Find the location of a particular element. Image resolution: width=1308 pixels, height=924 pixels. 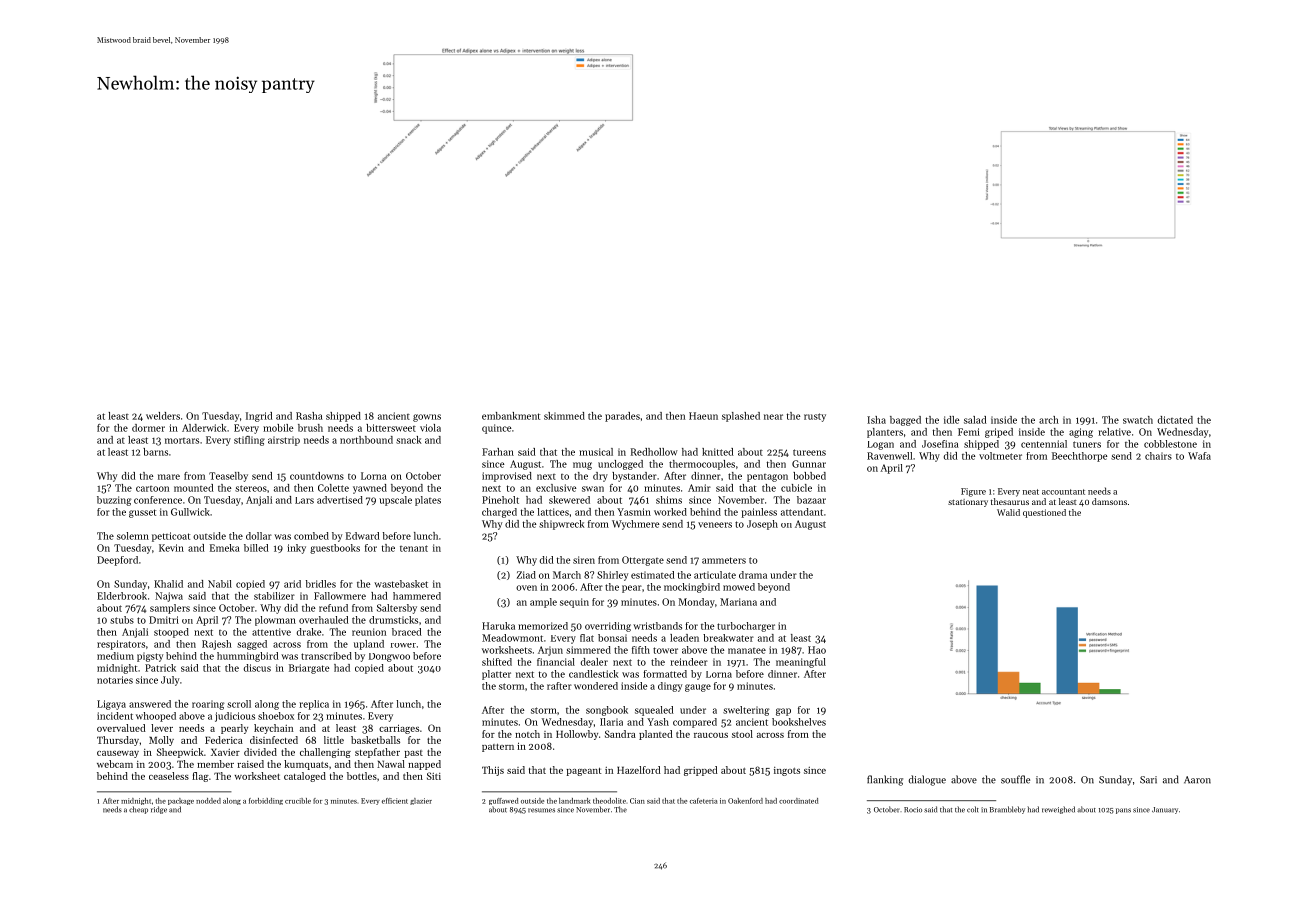

neat is located at coordinates (1031, 492).
